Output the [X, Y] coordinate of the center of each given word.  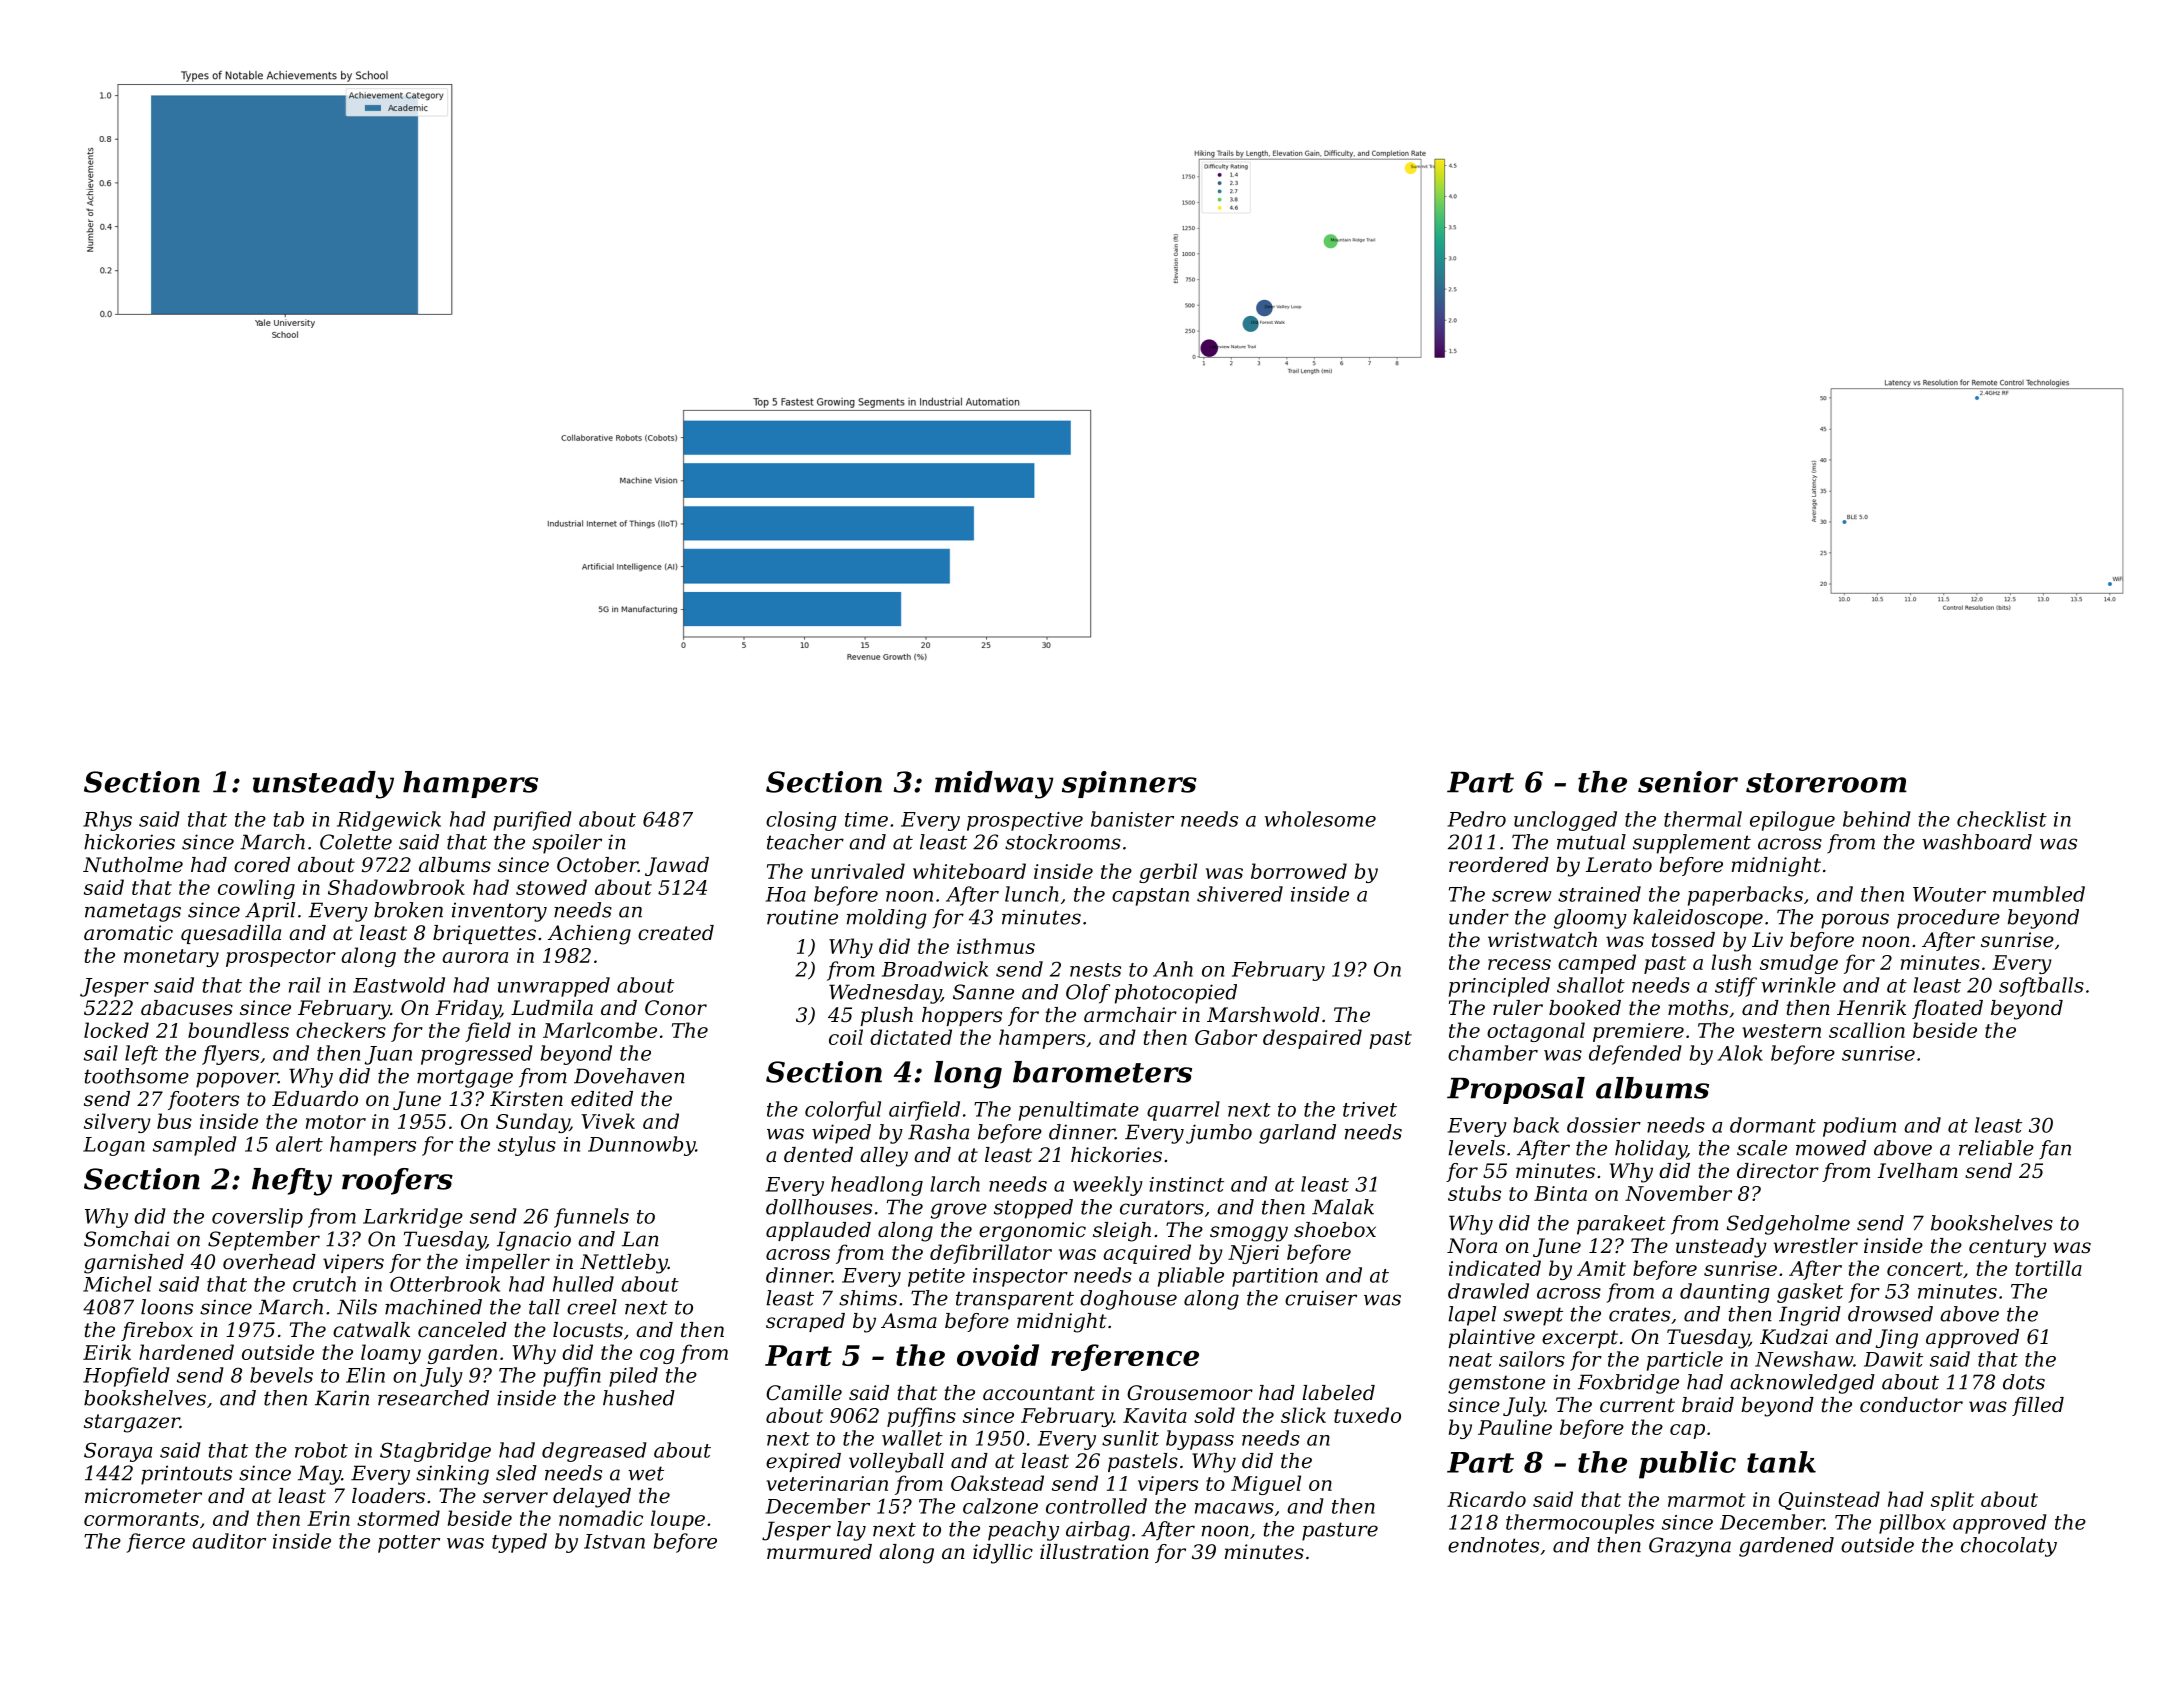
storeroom [1826, 783]
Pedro [1477, 819]
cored [262, 865]
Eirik [107, 1352]
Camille [804, 1393]
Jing [1897, 1339]
